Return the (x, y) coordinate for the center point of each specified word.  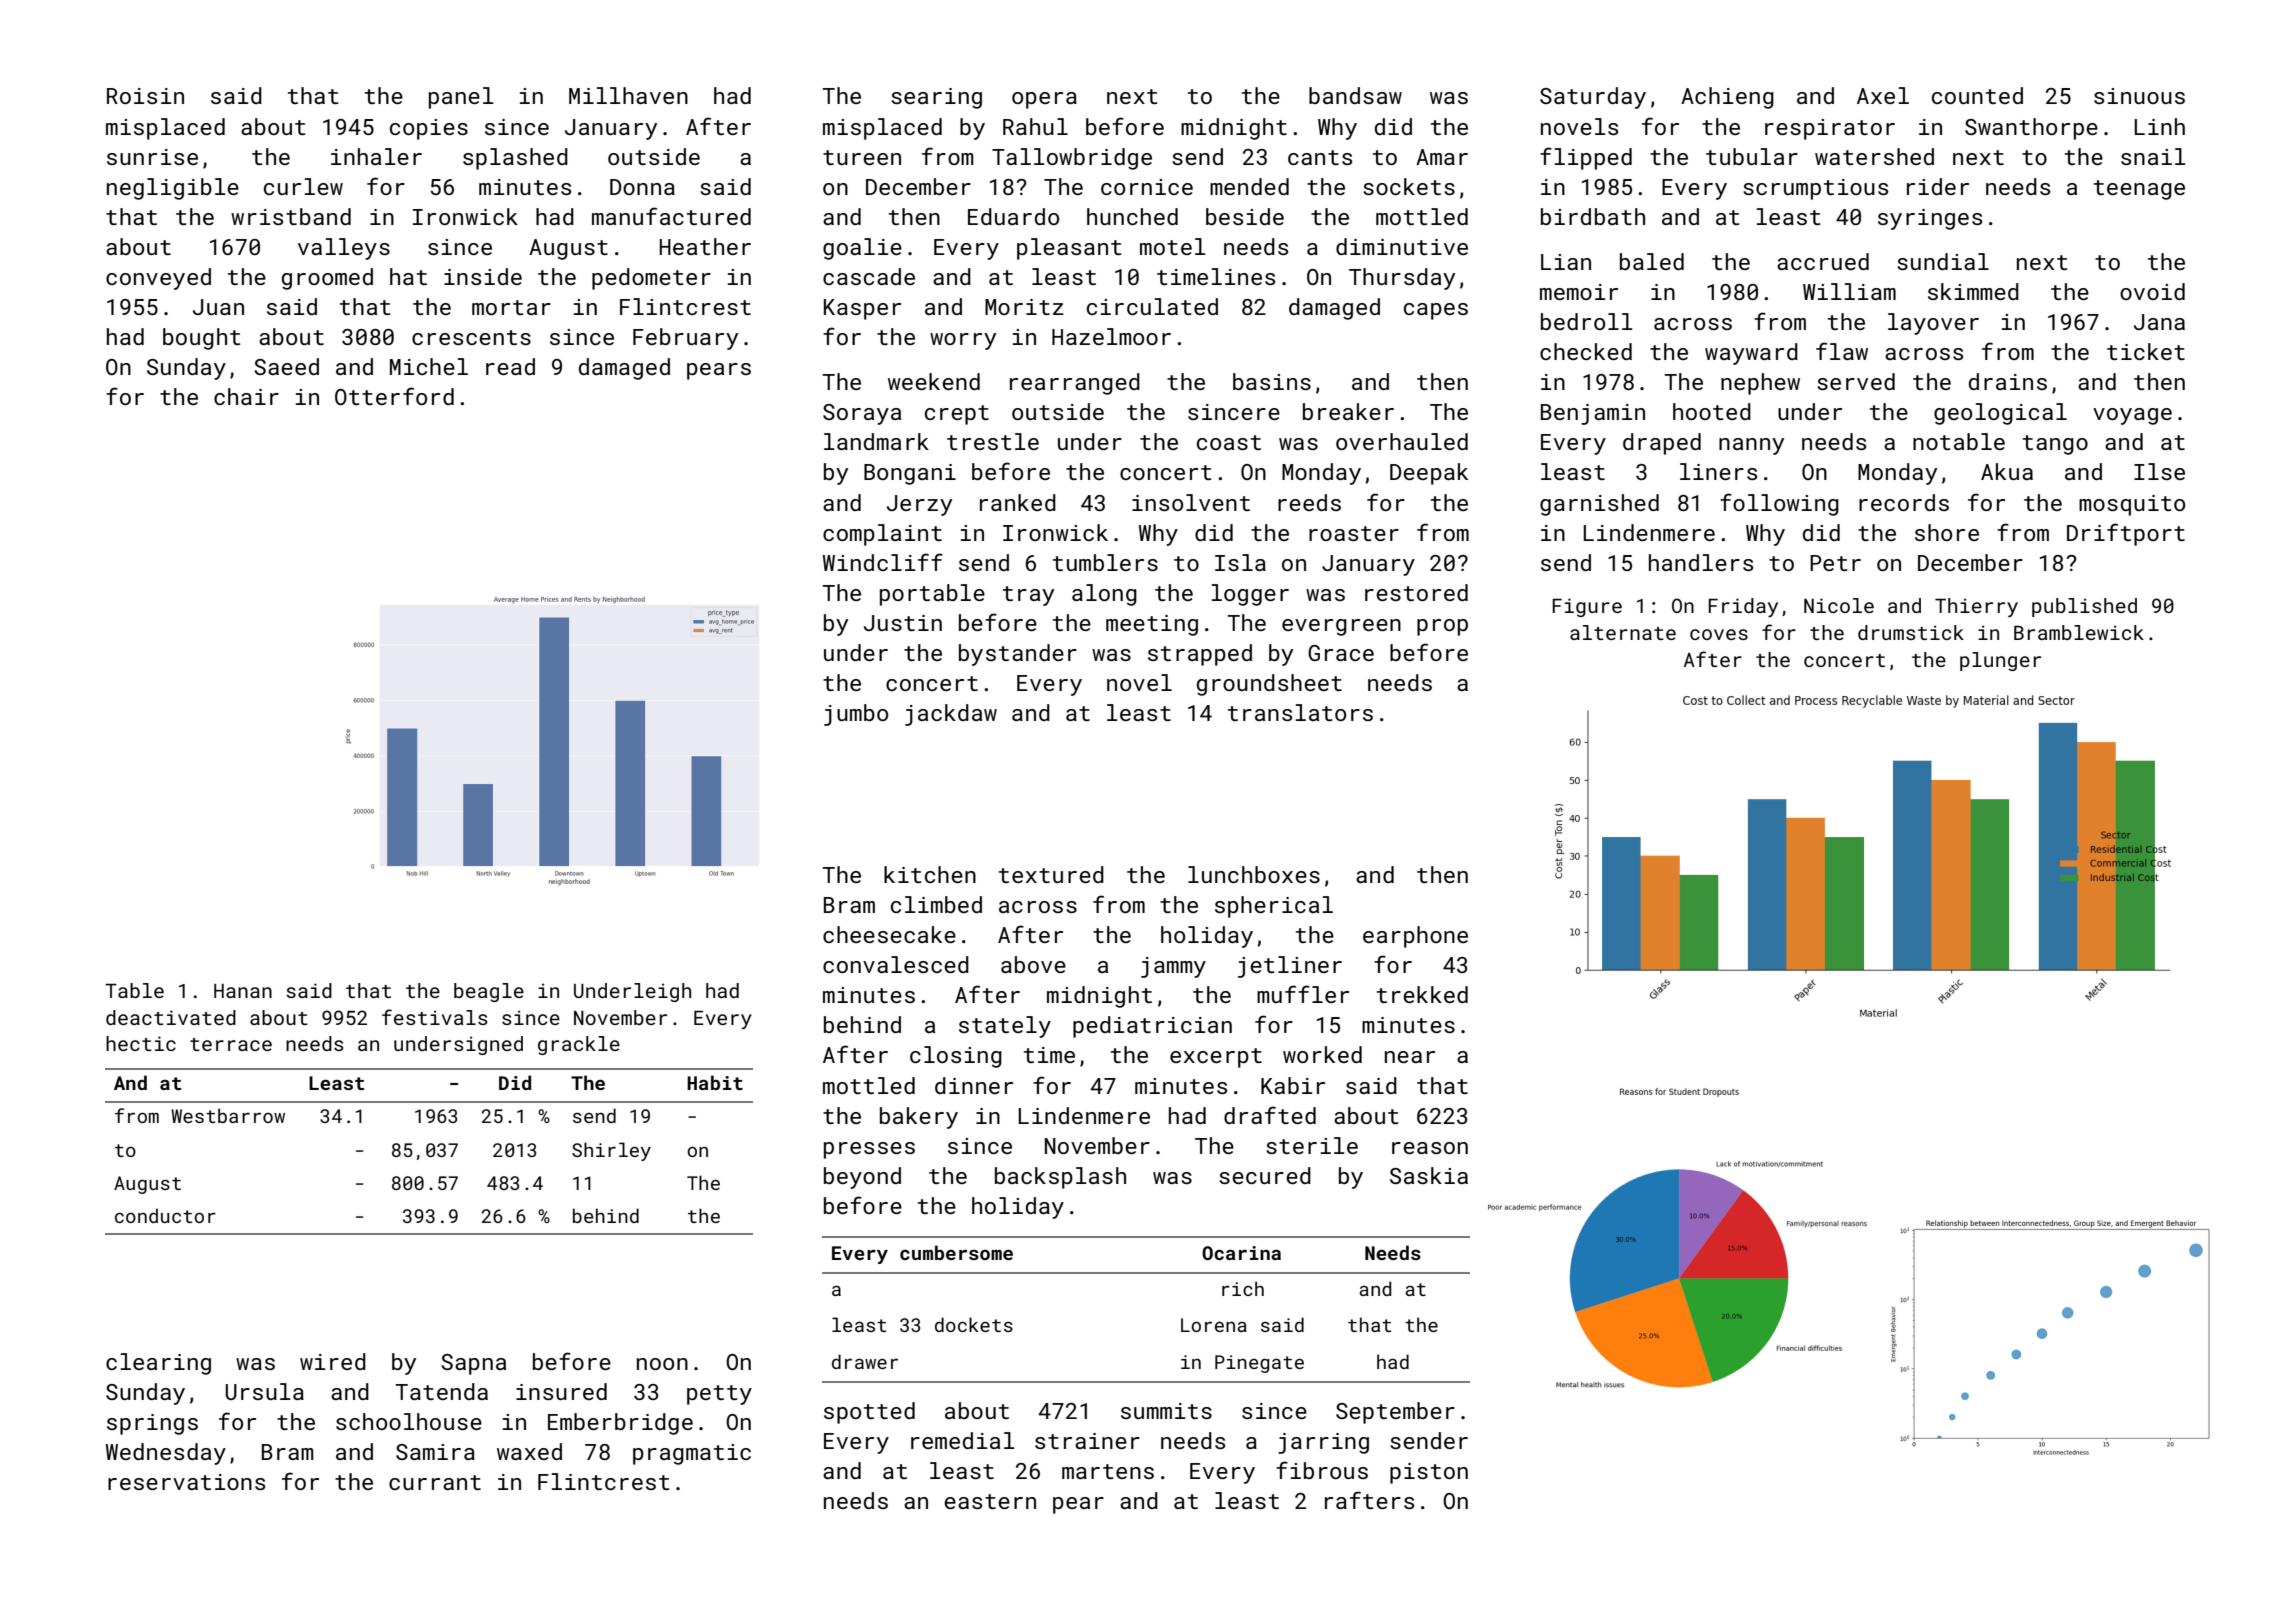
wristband (291, 216)
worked (1322, 1054)
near (1410, 1057)
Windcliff (883, 562)
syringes (1930, 219)
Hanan (243, 991)
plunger (2000, 661)
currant (435, 1482)
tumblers (1105, 562)
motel (1173, 246)
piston (1429, 1473)
